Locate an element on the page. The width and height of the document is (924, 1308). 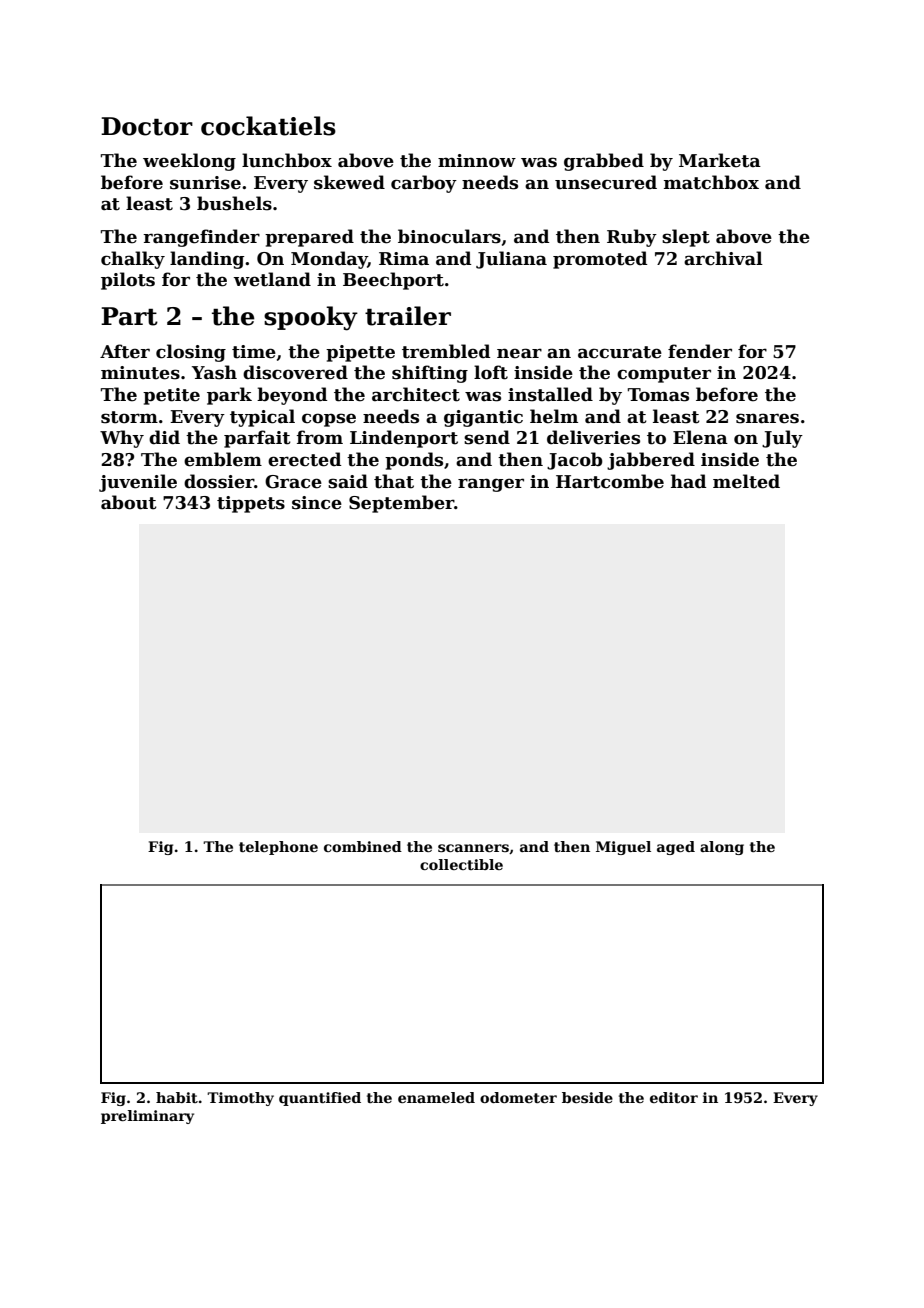
dossier is located at coordinates (219, 481).
